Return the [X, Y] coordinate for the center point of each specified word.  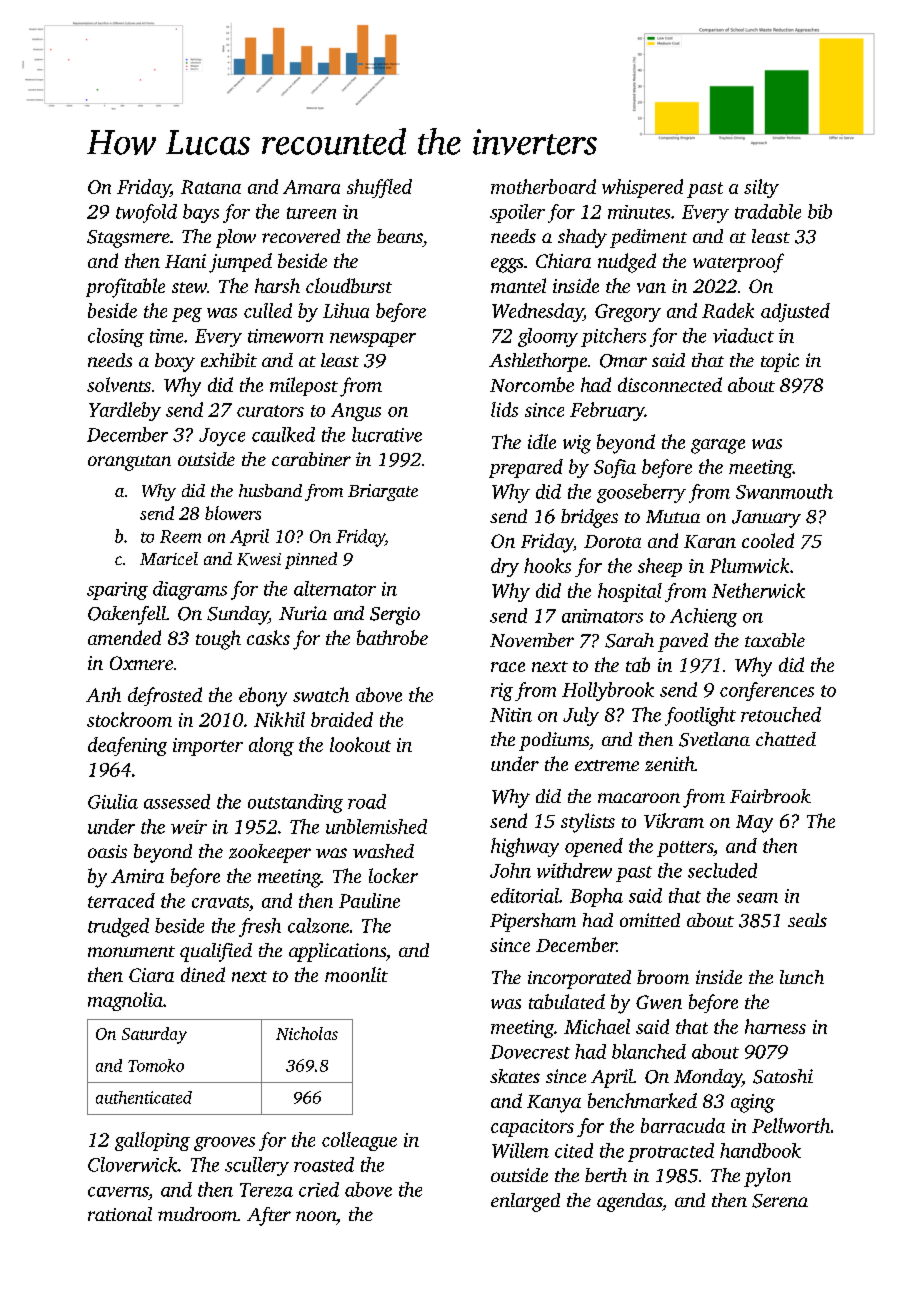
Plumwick [749, 565]
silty [761, 188]
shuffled [379, 188]
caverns [118, 1192]
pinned [311, 560]
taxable [775, 640]
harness [775, 1026]
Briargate [383, 492]
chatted [786, 739]
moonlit [356, 974]
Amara [311, 187]
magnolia [125, 1001]
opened [594, 847]
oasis [107, 851]
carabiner [311, 459]
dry [505, 567]
